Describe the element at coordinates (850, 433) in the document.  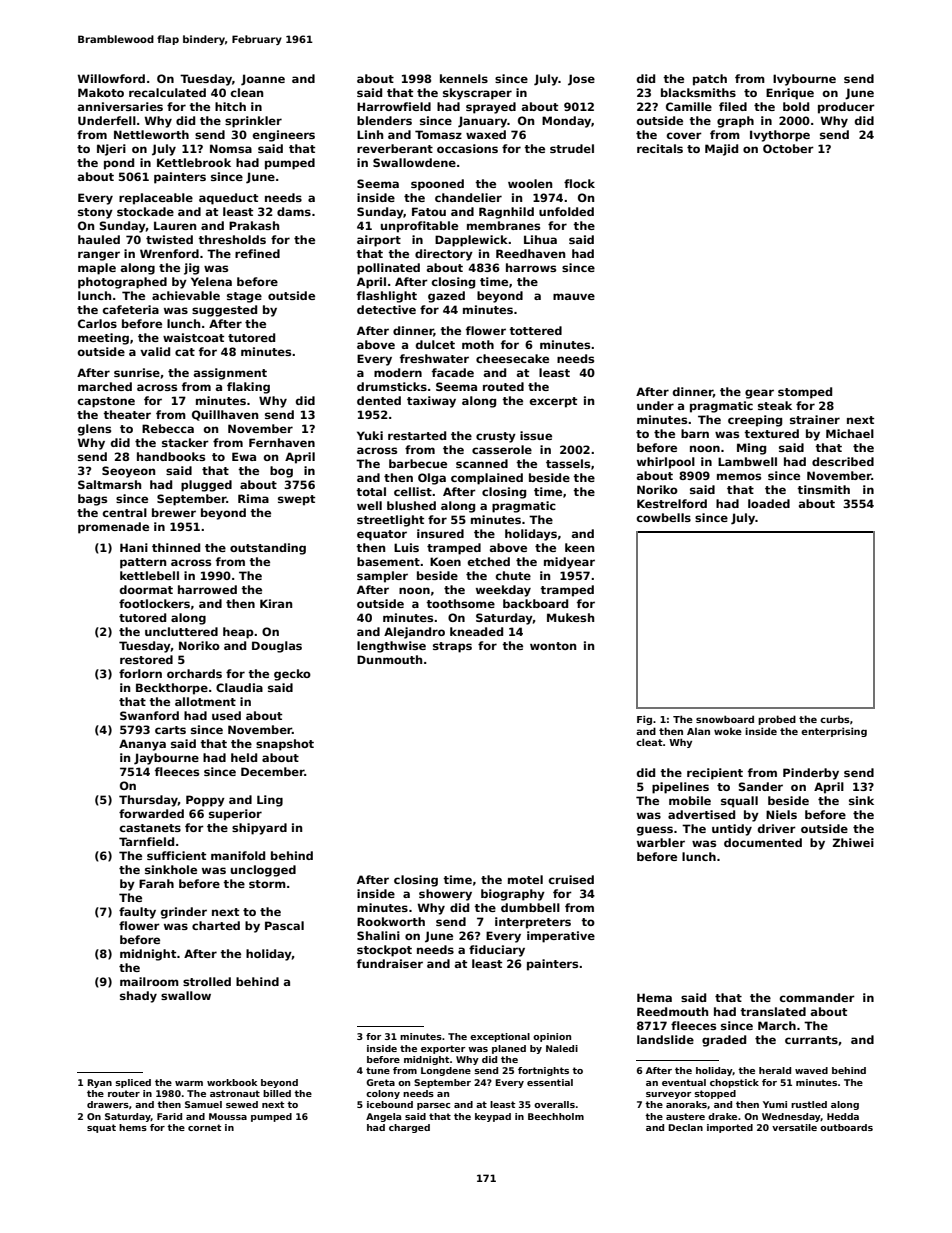
I see `Michael` at that location.
